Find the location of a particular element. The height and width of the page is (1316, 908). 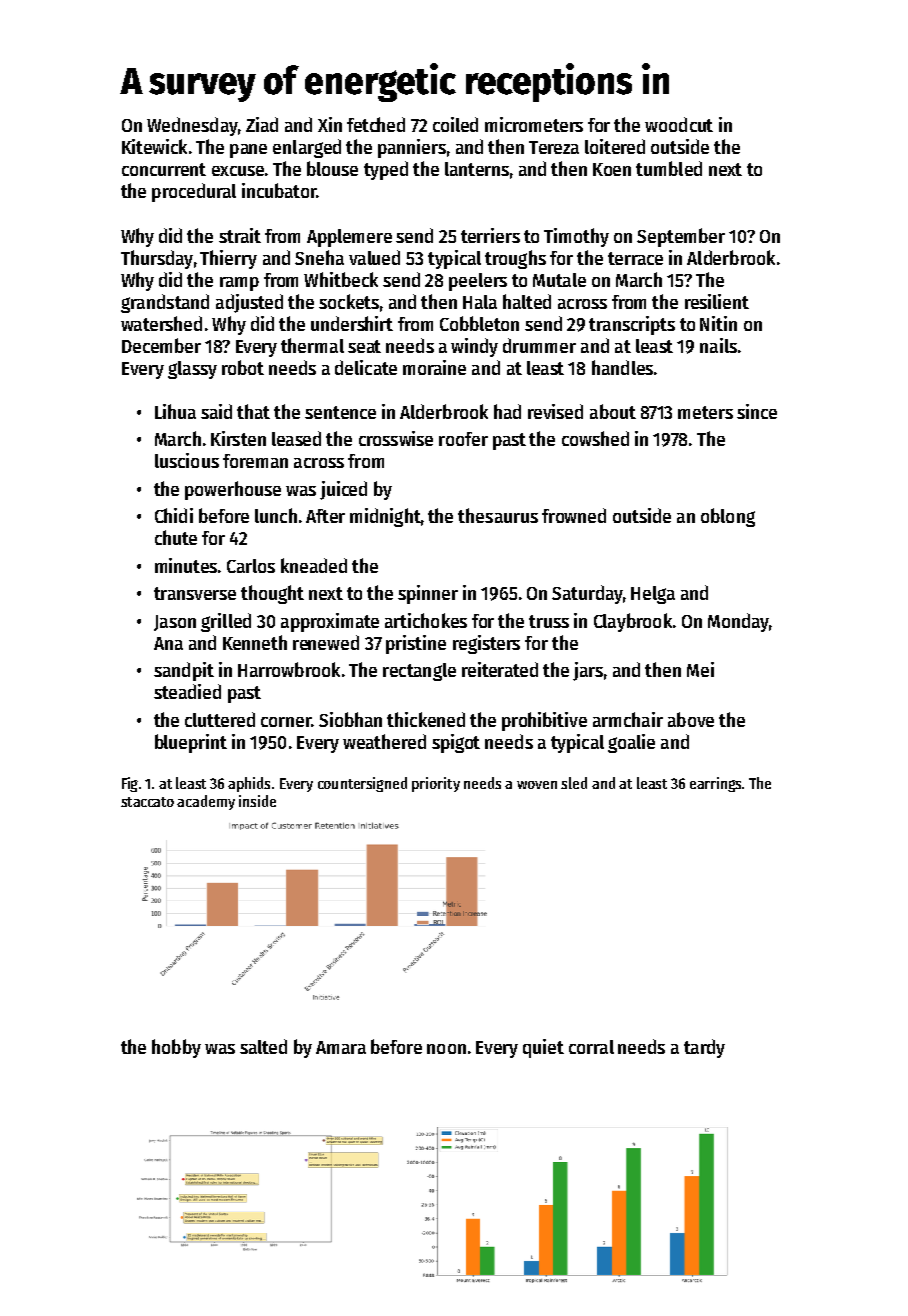

incubator is located at coordinates (279, 190).
